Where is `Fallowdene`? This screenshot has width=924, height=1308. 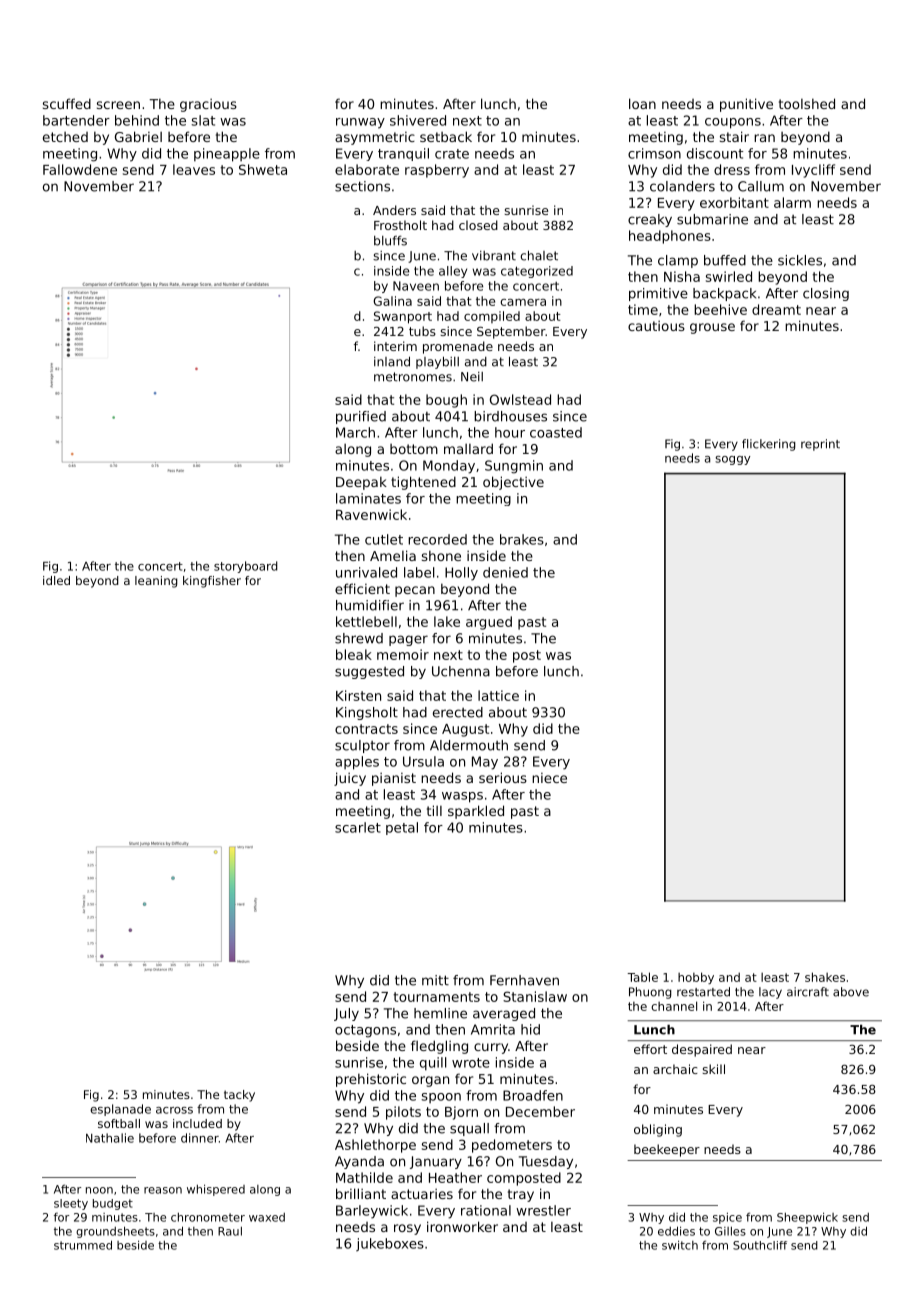 Fallowdene is located at coordinates (80, 169).
